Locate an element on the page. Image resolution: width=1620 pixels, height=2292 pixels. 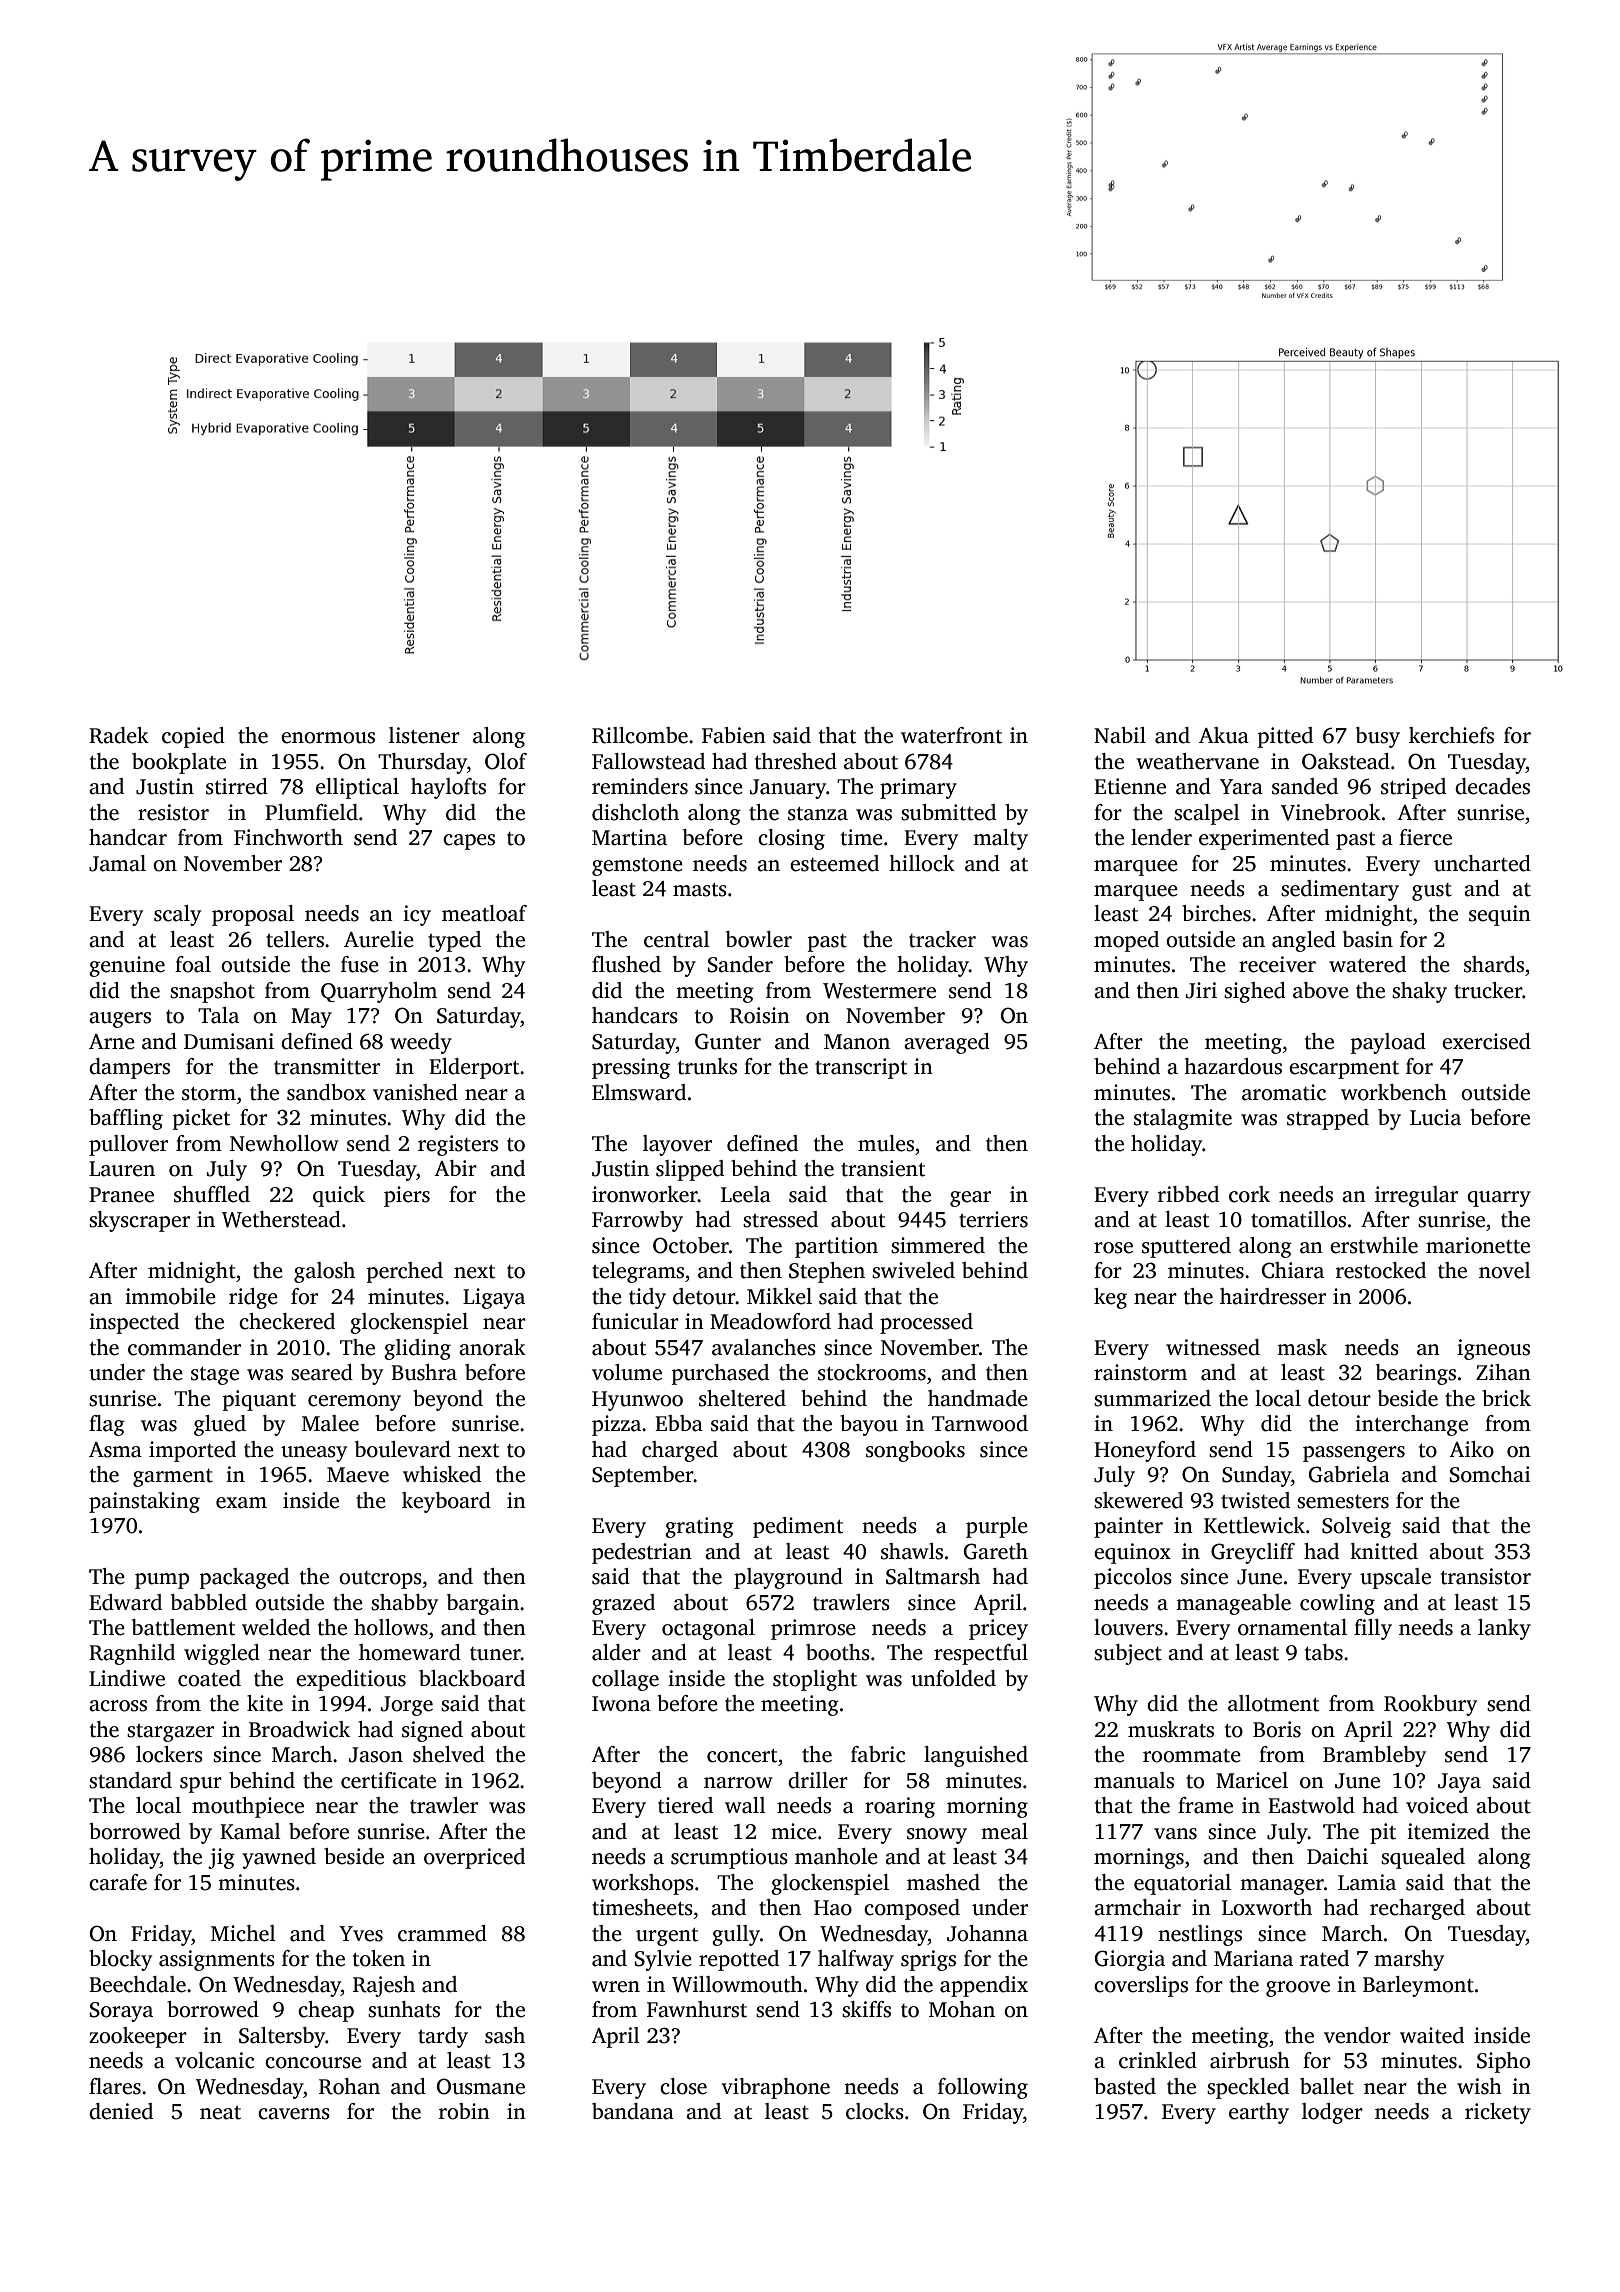
itemized is located at coordinates (1448, 1831).
